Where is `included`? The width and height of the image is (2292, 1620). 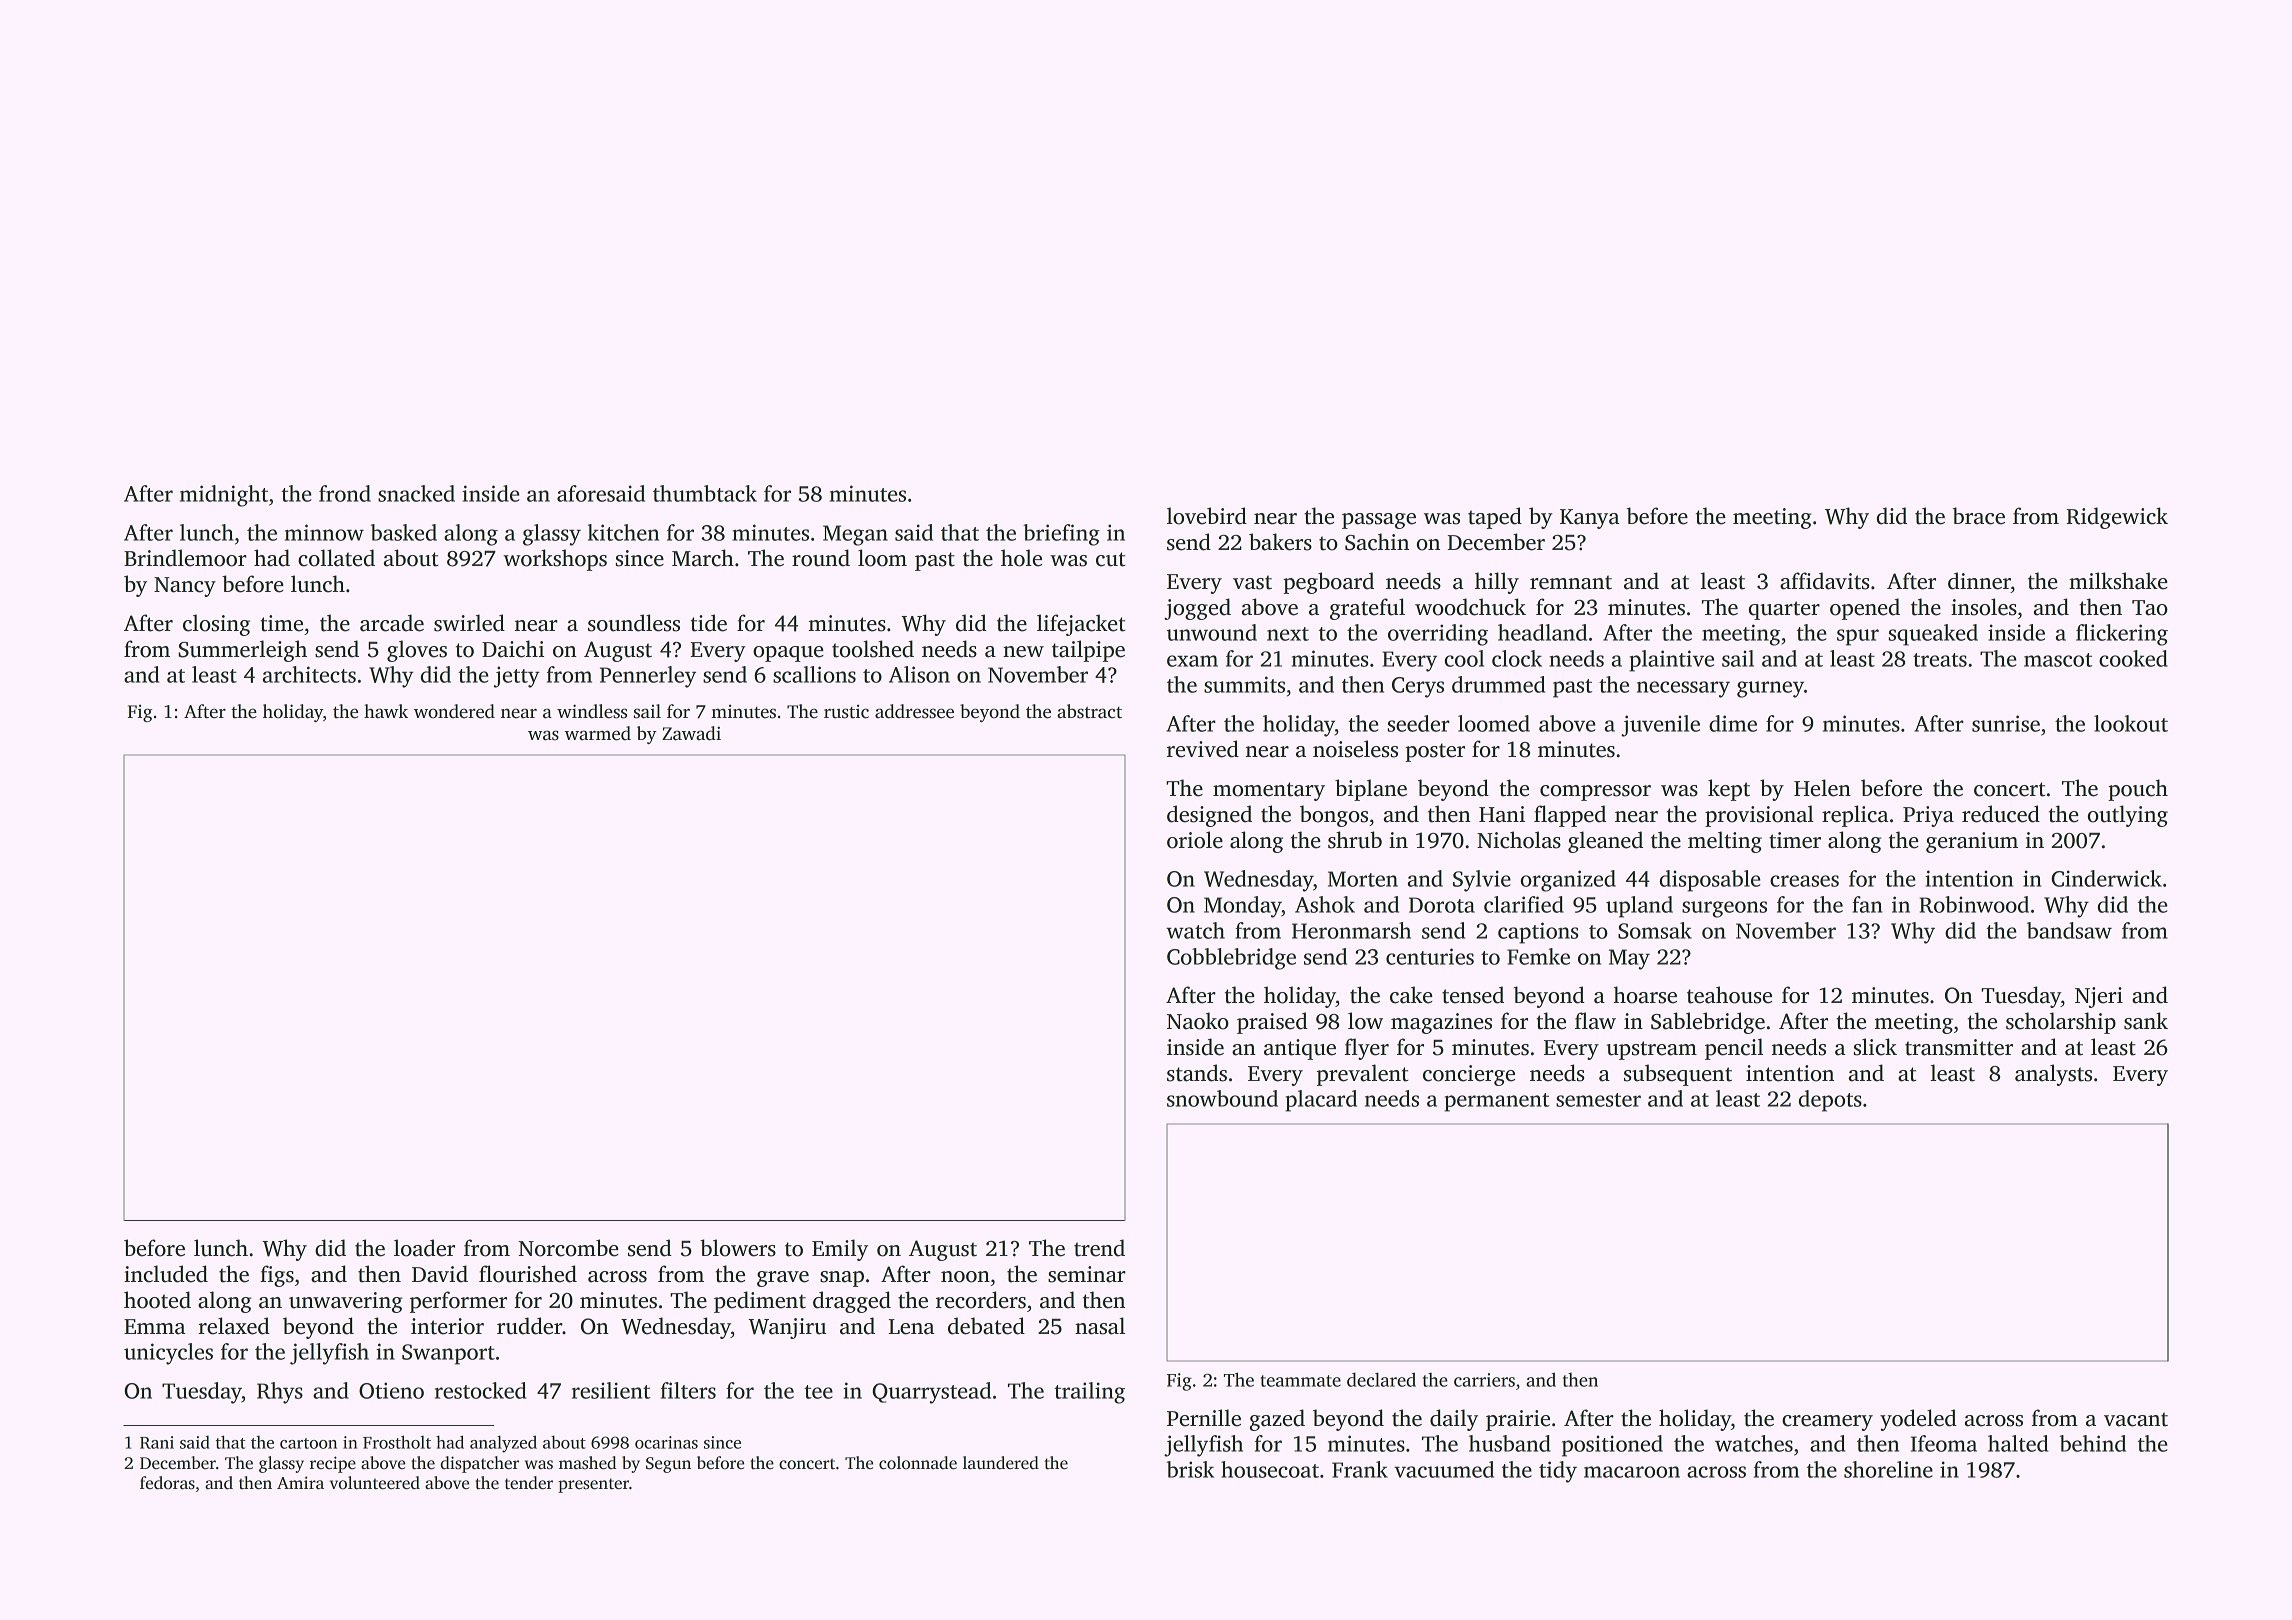
included is located at coordinates (166, 1274).
